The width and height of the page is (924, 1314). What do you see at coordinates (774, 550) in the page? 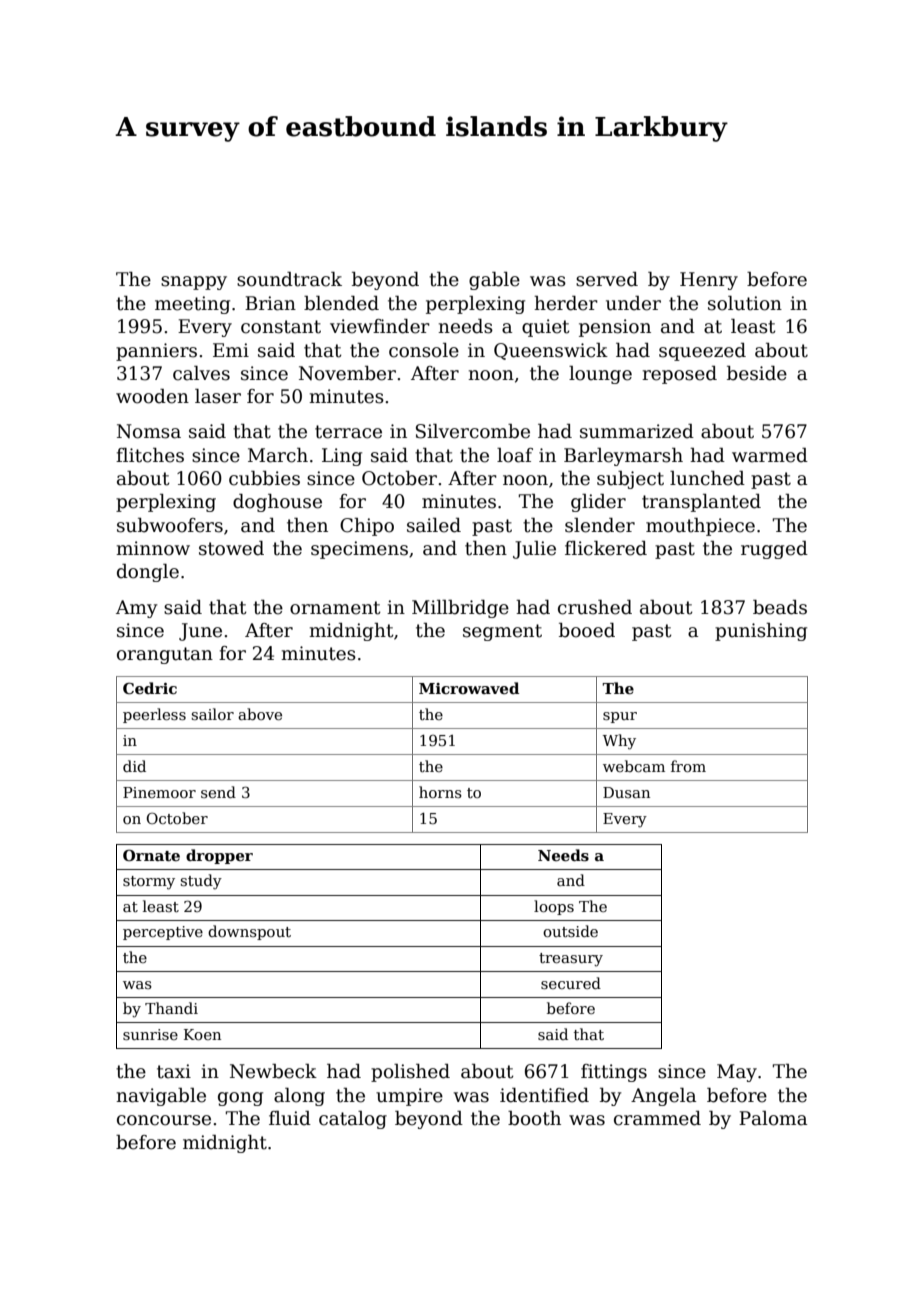
I see `rugged` at bounding box center [774, 550].
